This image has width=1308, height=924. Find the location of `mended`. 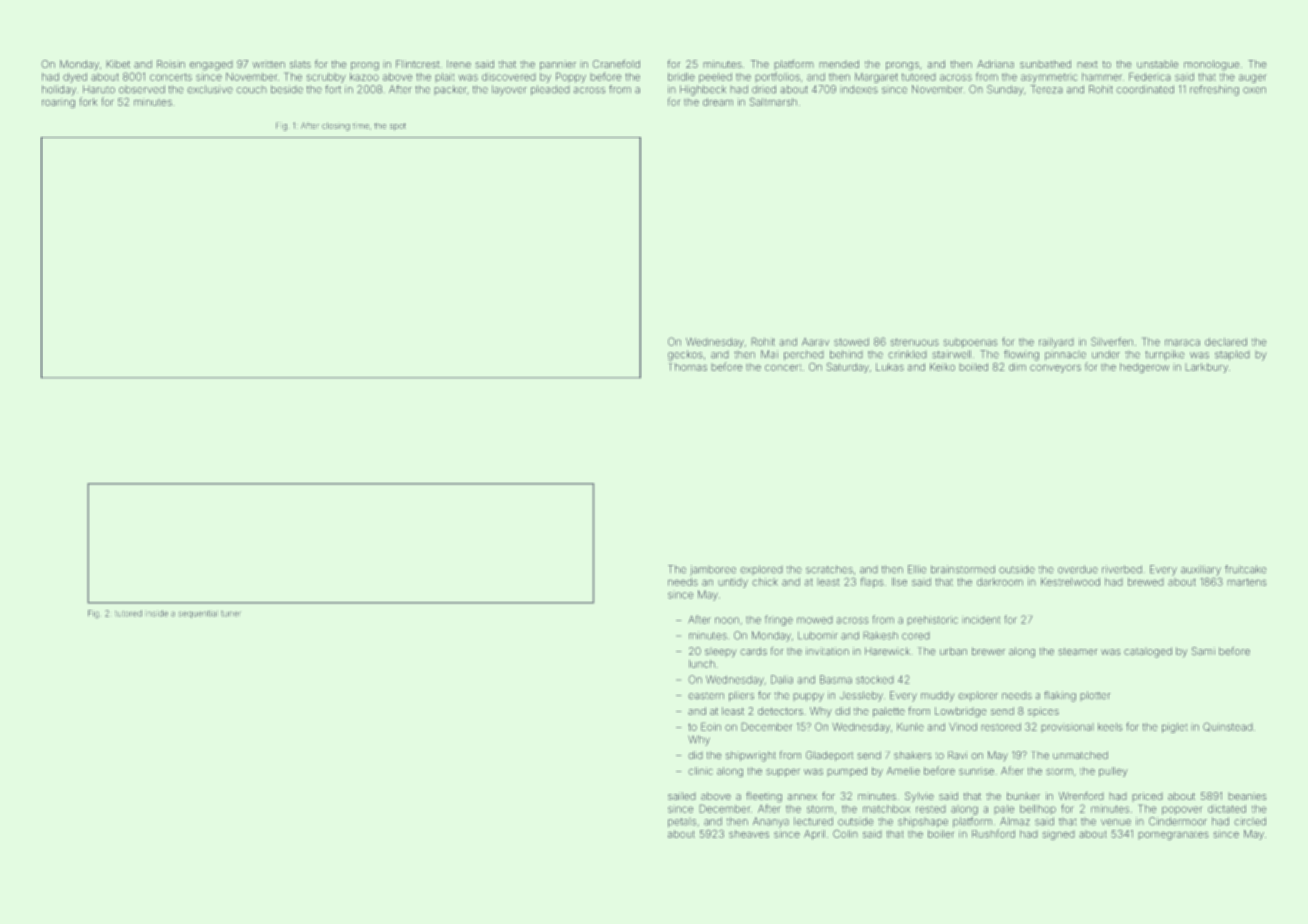

mended is located at coordinates (839, 64).
